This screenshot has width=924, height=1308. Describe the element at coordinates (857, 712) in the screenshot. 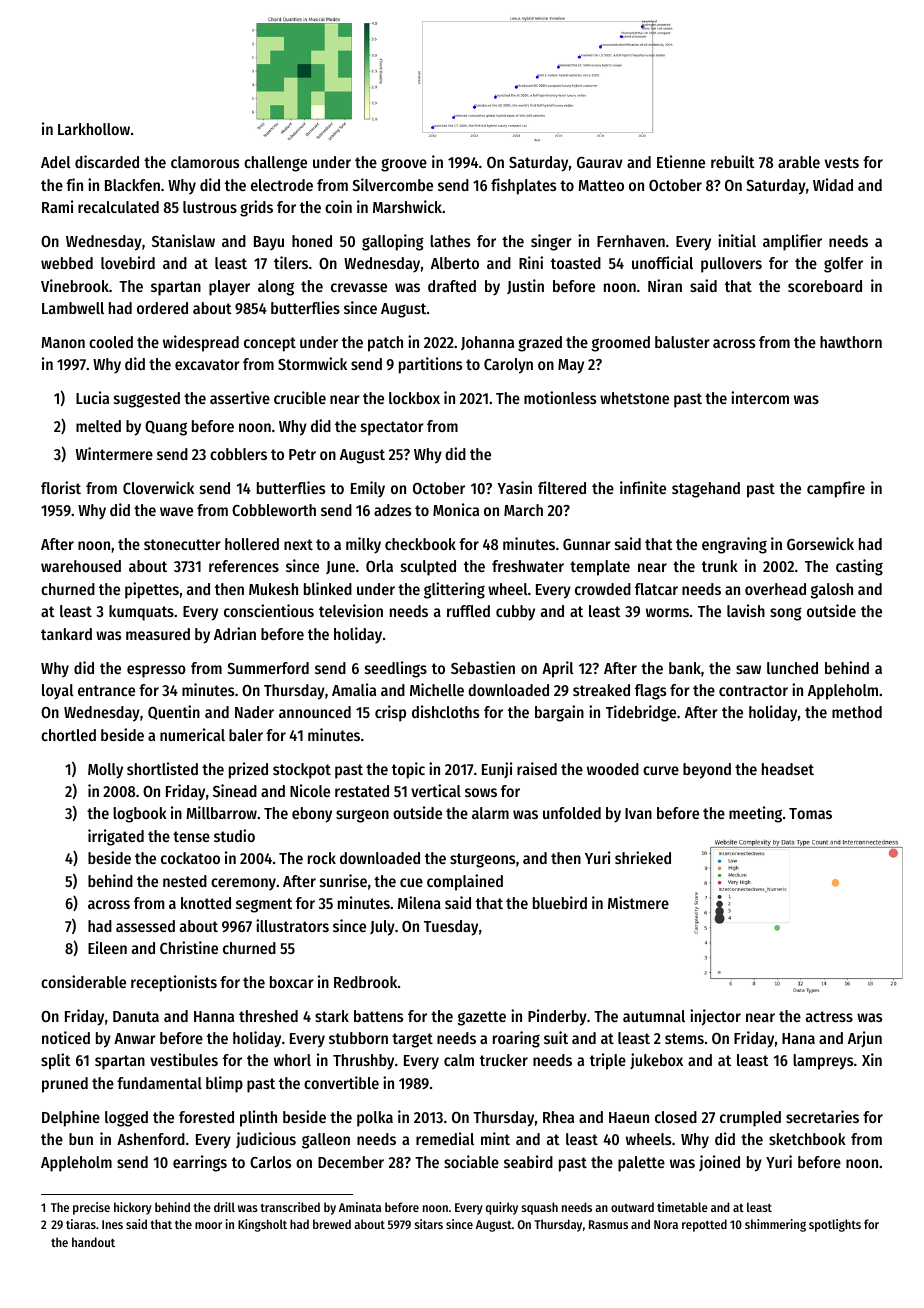

I see `method` at that location.
